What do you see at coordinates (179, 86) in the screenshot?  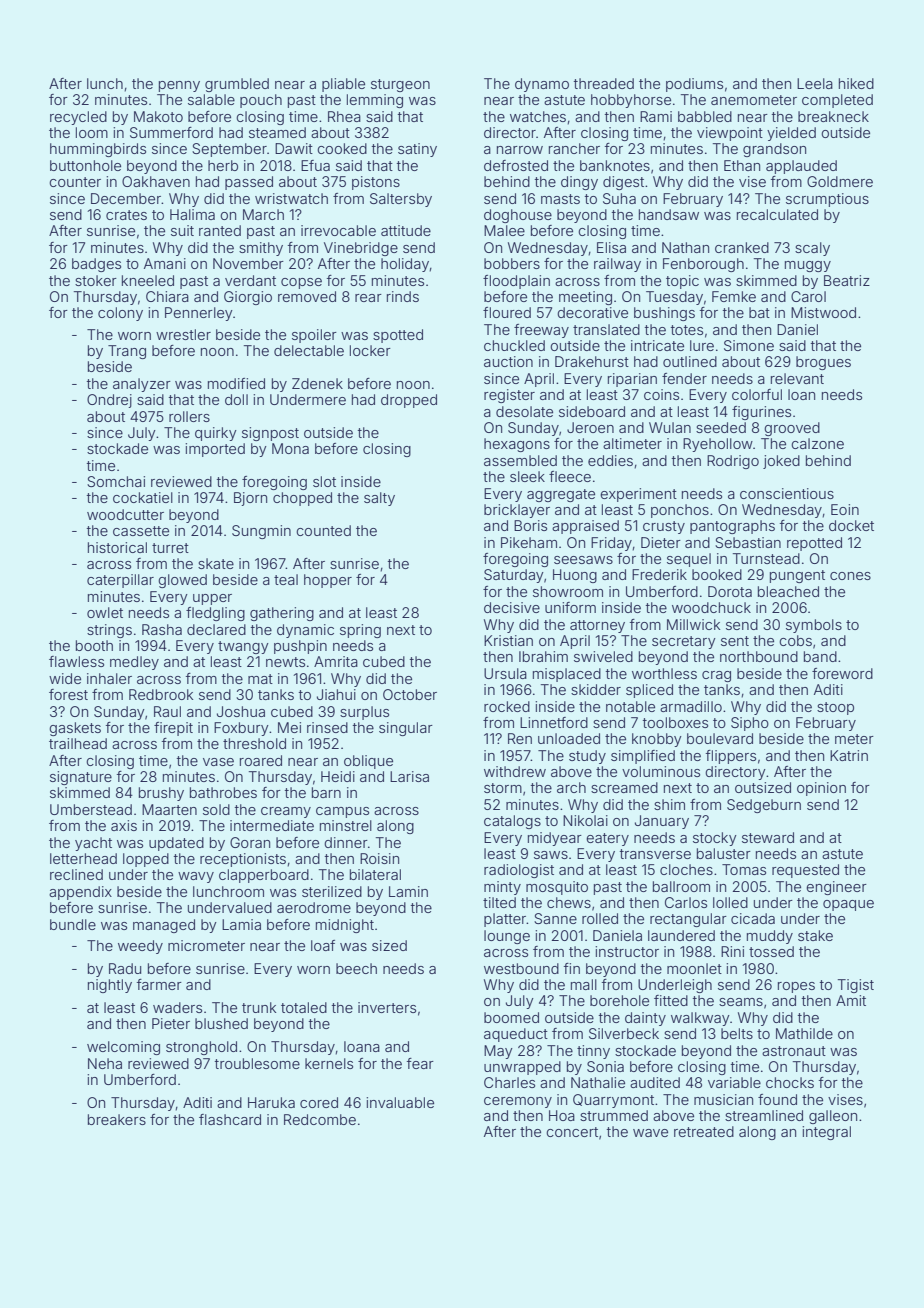 I see `penny` at bounding box center [179, 86].
